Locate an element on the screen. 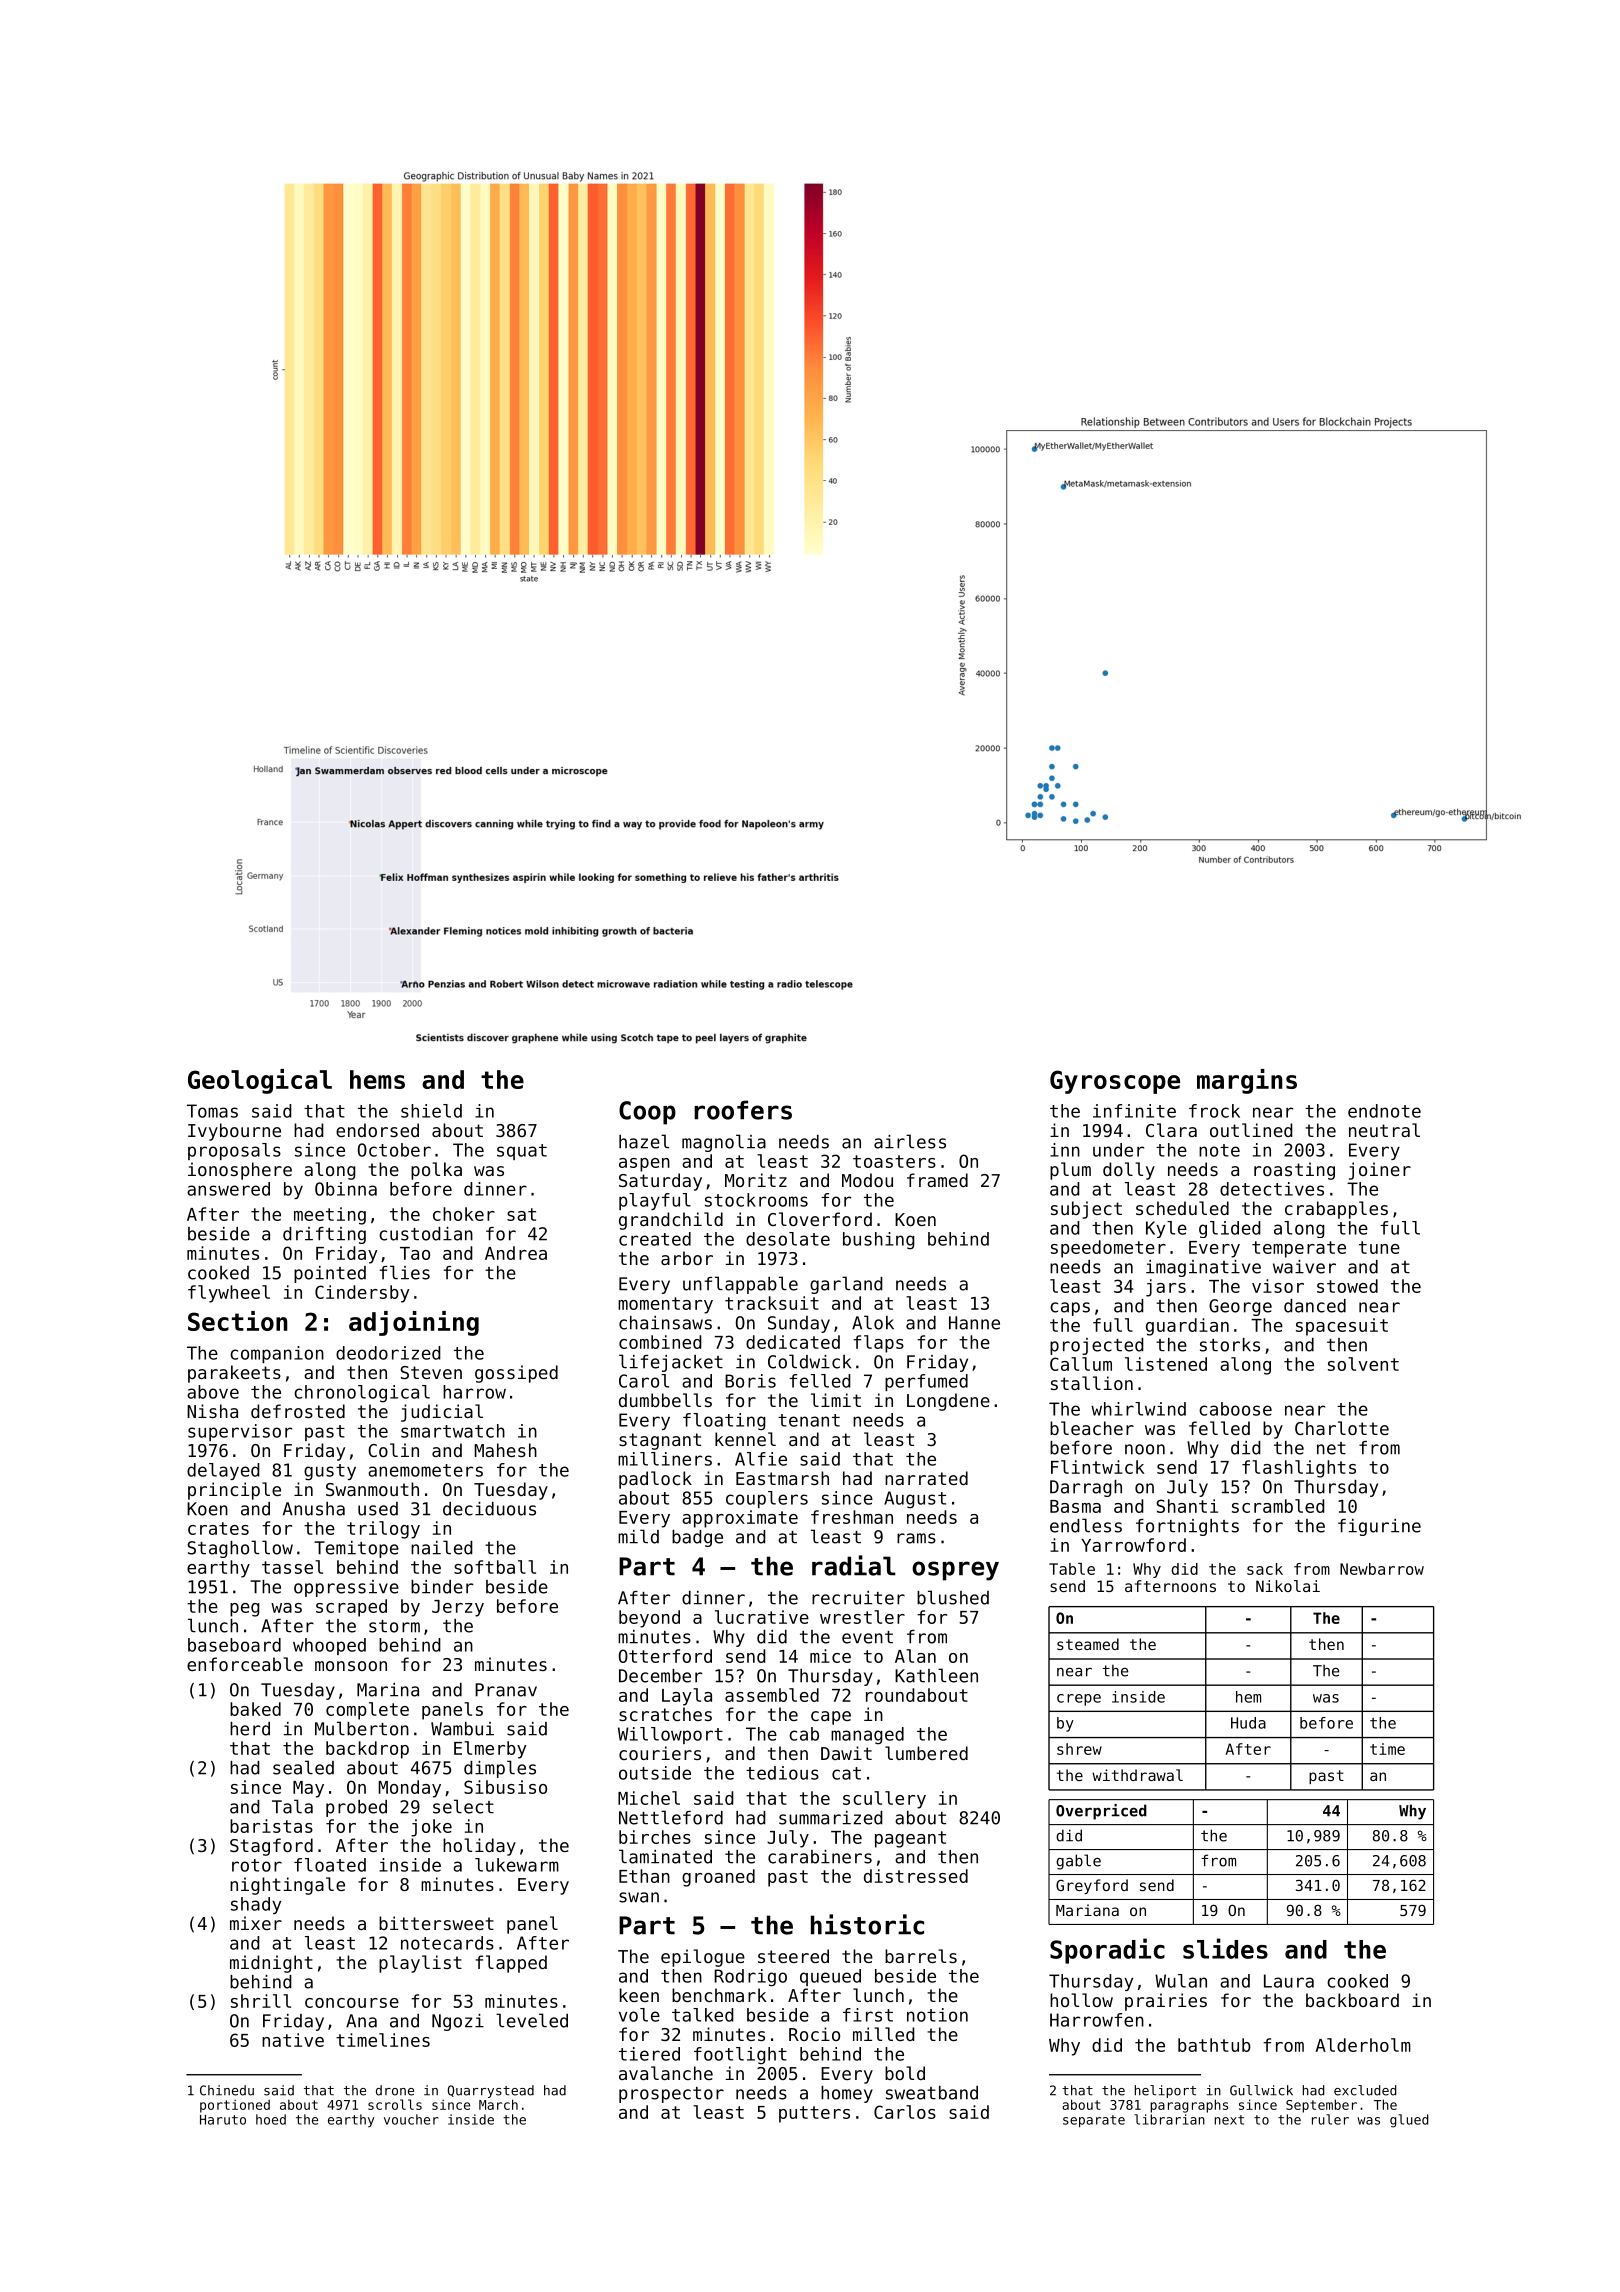  midnight is located at coordinates (271, 1964).
